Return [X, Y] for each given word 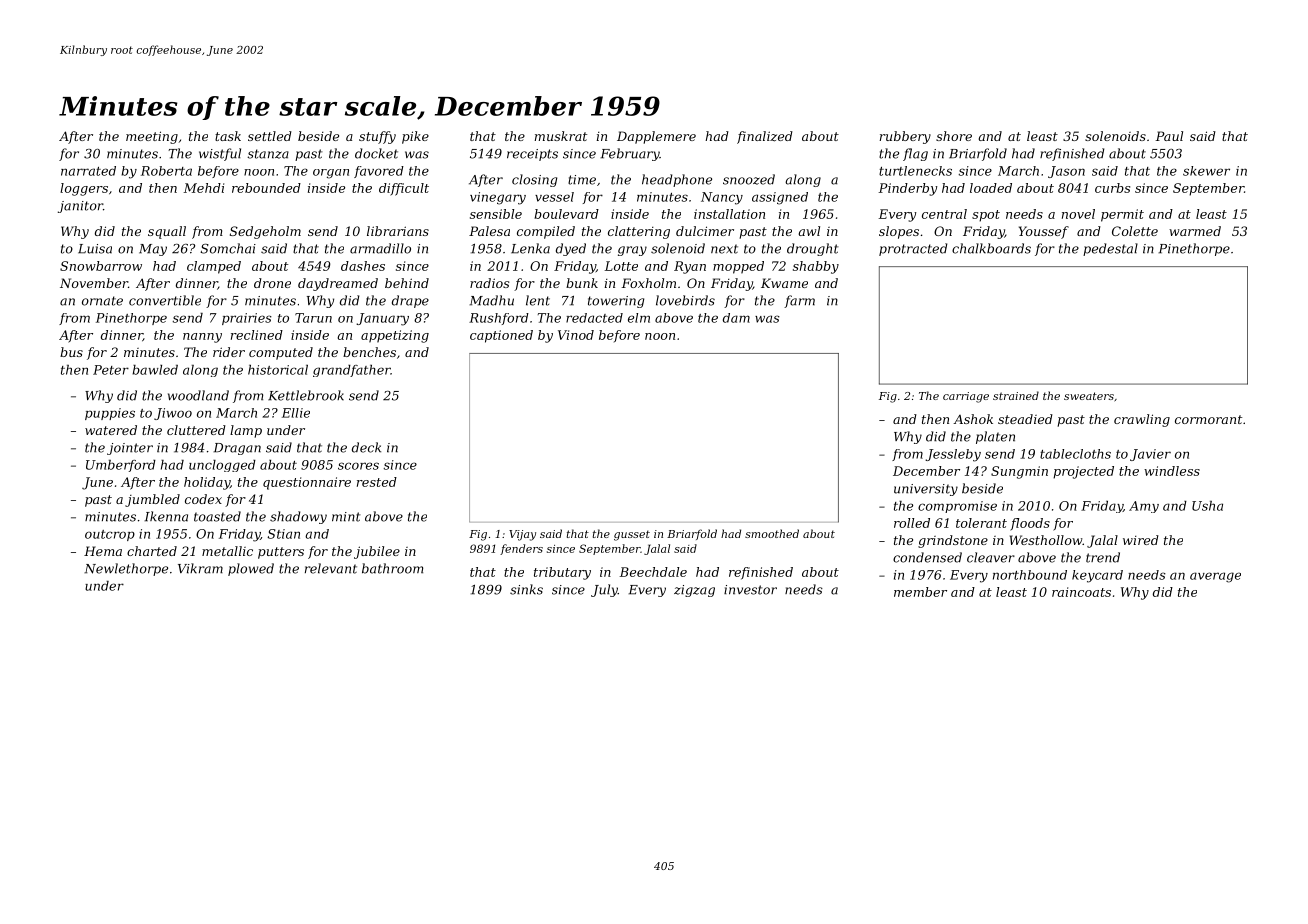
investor [750, 590]
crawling [1142, 420]
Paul [1169, 136]
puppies [110, 414]
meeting [152, 137]
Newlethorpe [126, 569]
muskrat [561, 136]
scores [358, 466]
